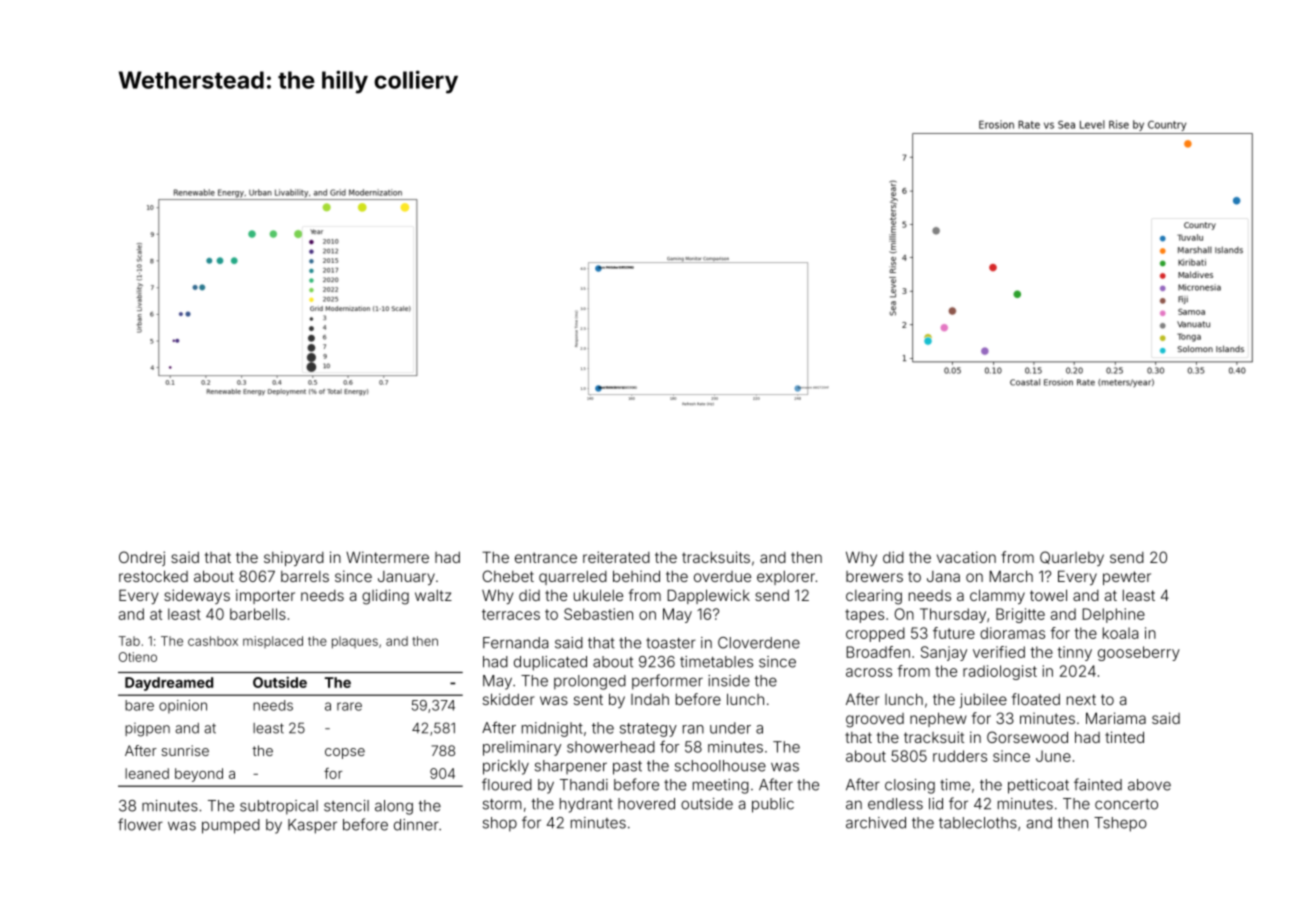 This screenshot has width=1308, height=924. Describe the element at coordinates (279, 807) in the screenshot. I see `subtropical` at that location.
